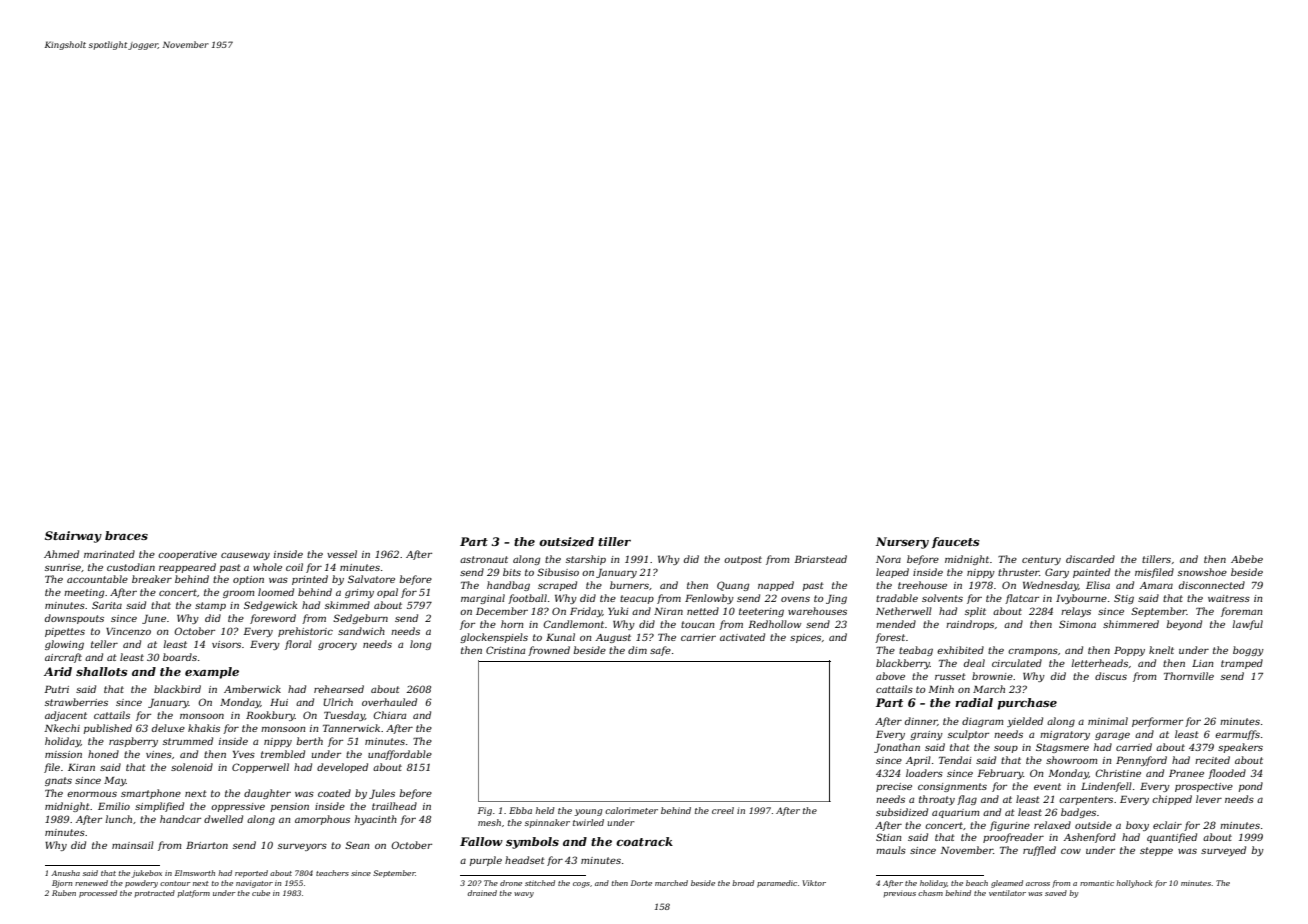  I want to click on minimal, so click(1108, 721).
